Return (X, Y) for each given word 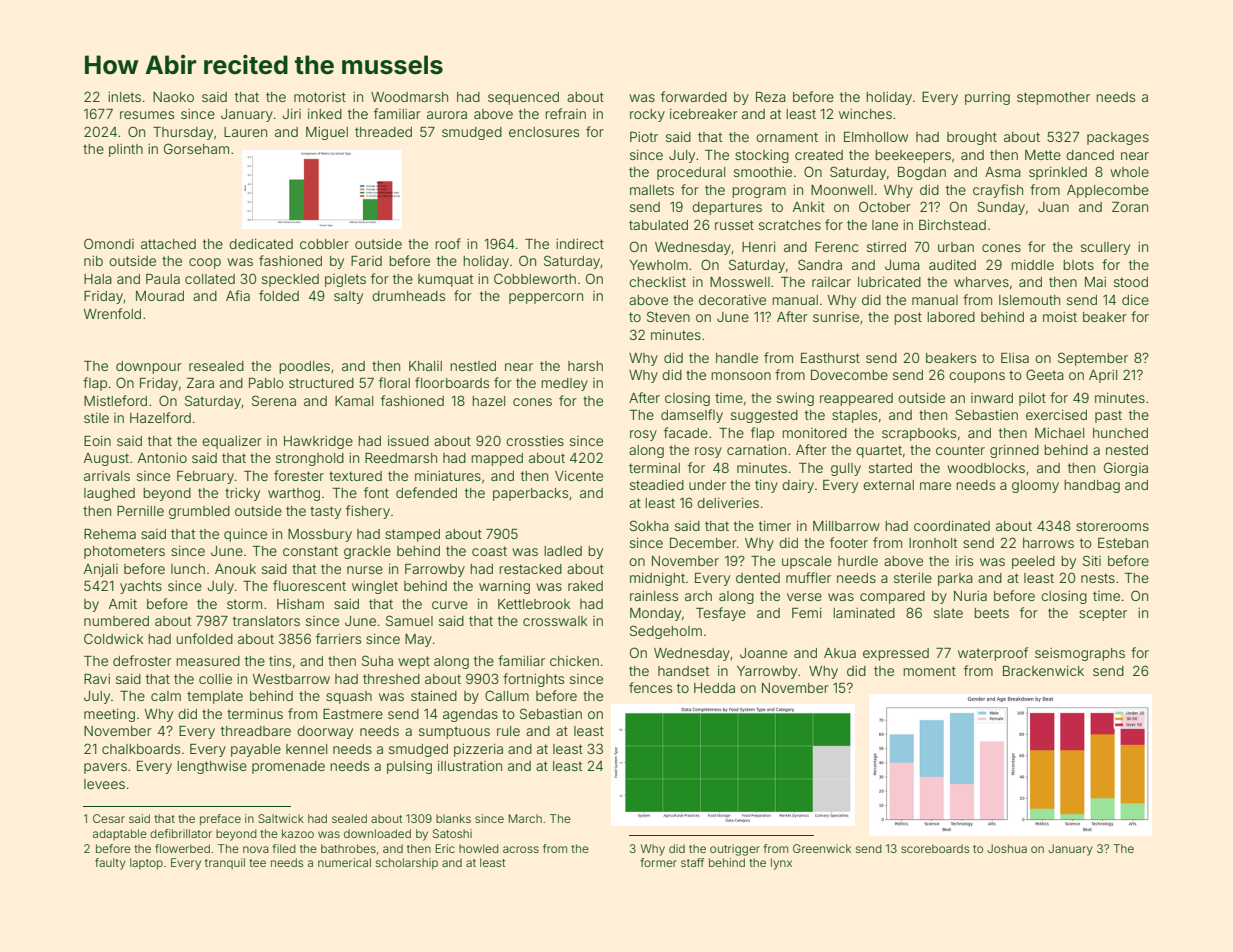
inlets (124, 97)
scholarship (407, 864)
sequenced (523, 98)
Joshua (1007, 848)
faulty (110, 864)
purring (987, 98)
